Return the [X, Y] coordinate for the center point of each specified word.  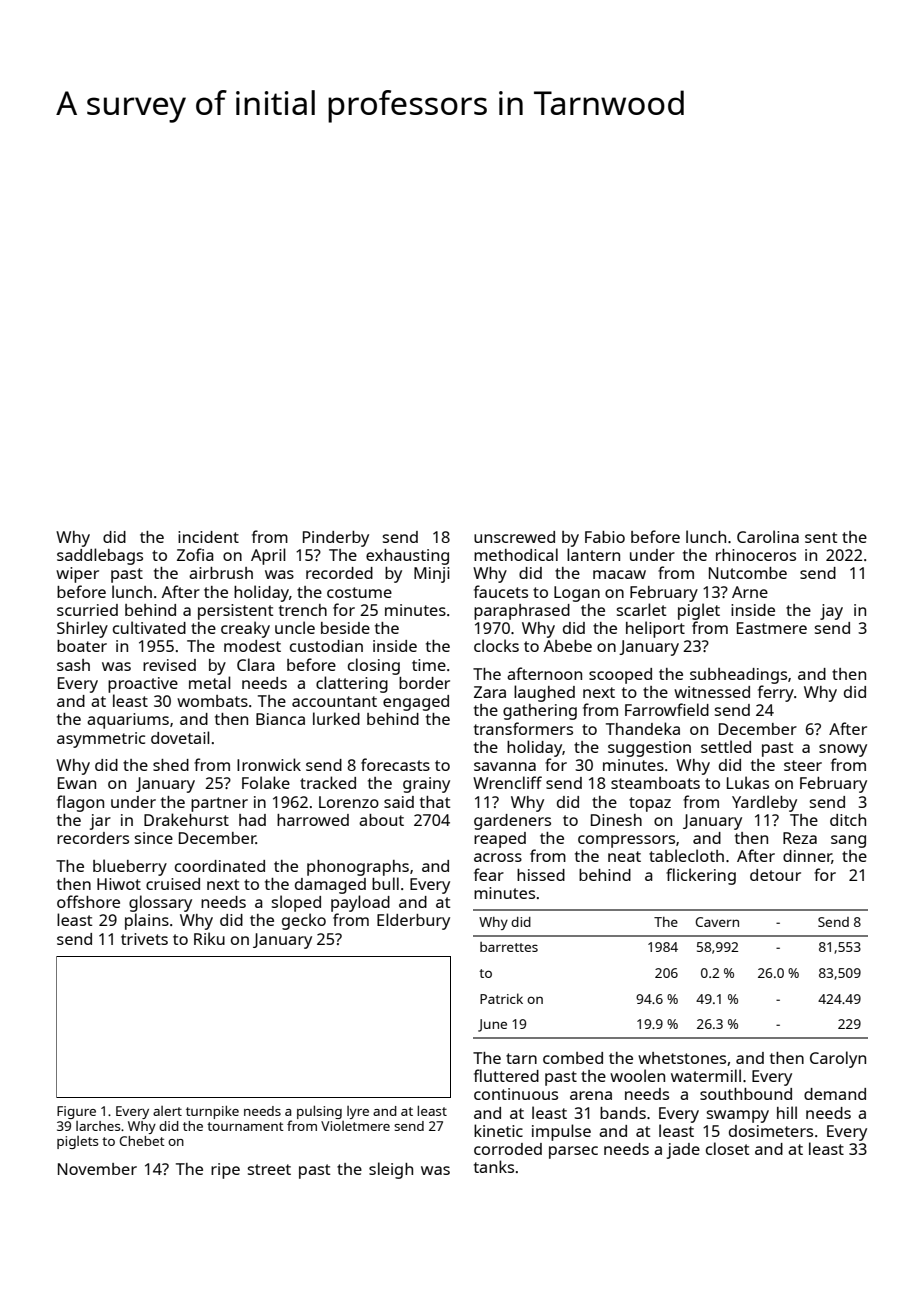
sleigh [391, 1170]
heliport [655, 629]
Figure [76, 1112]
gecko [304, 921]
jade [683, 1151]
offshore [88, 901]
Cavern [717, 922]
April [268, 556]
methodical [516, 554]
